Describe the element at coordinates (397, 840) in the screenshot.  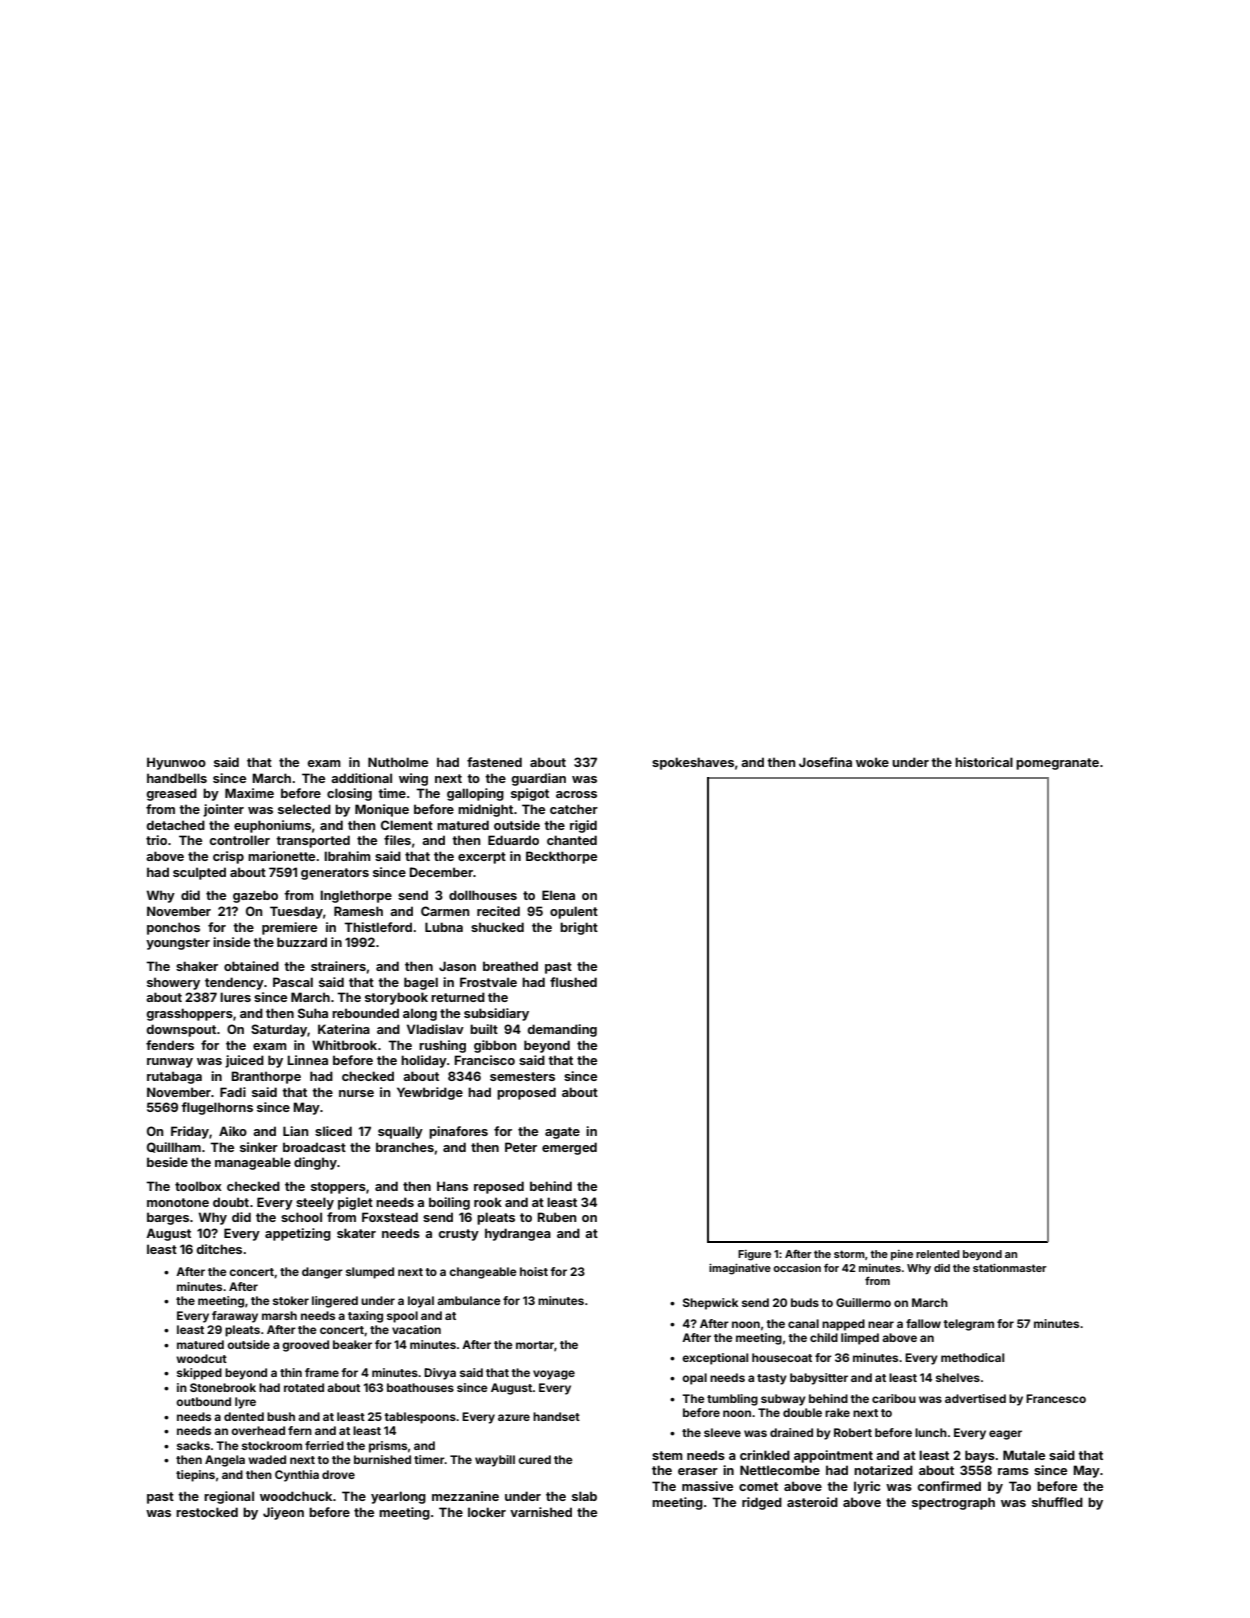
I see `files` at that location.
